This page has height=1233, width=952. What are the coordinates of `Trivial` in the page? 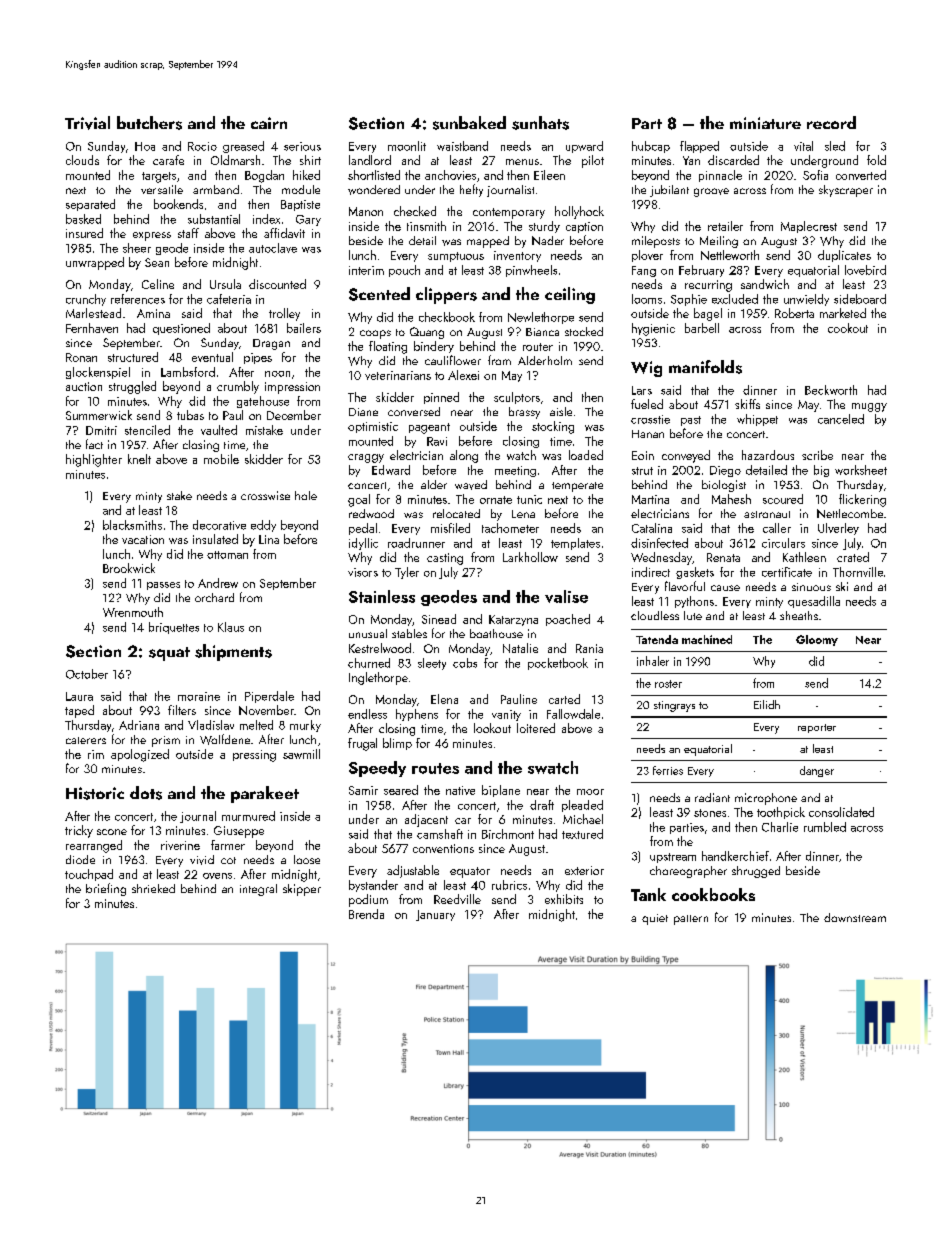 It's located at (87, 123).
